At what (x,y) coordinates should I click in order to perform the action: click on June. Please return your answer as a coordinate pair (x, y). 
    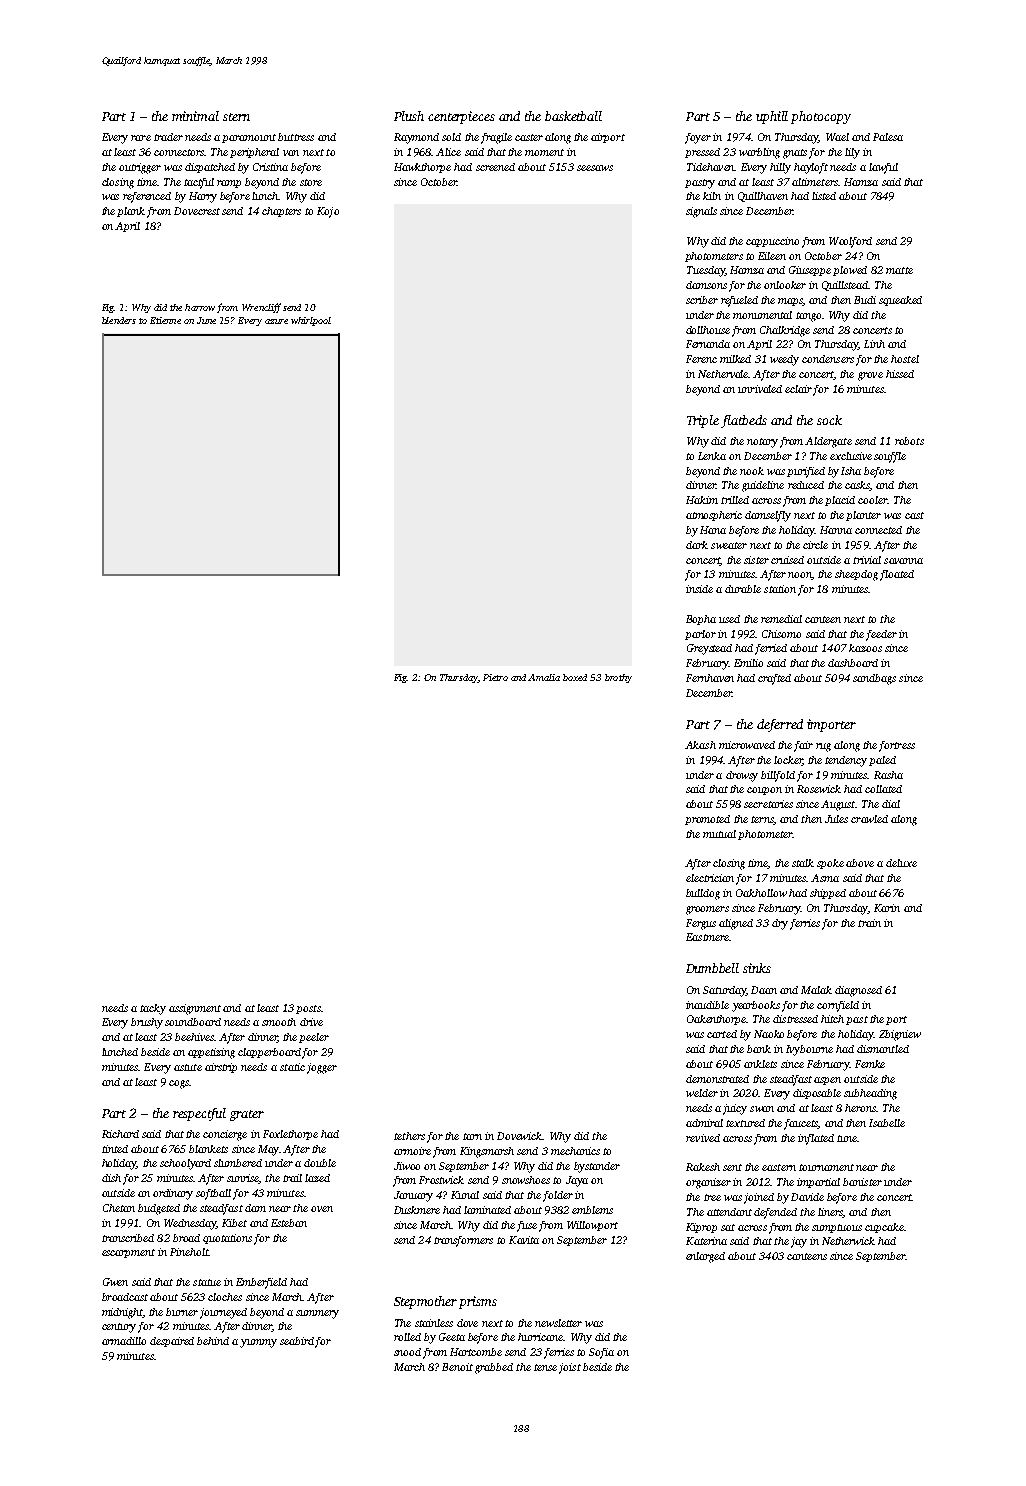
    Looking at the image, I should click on (206, 320).
